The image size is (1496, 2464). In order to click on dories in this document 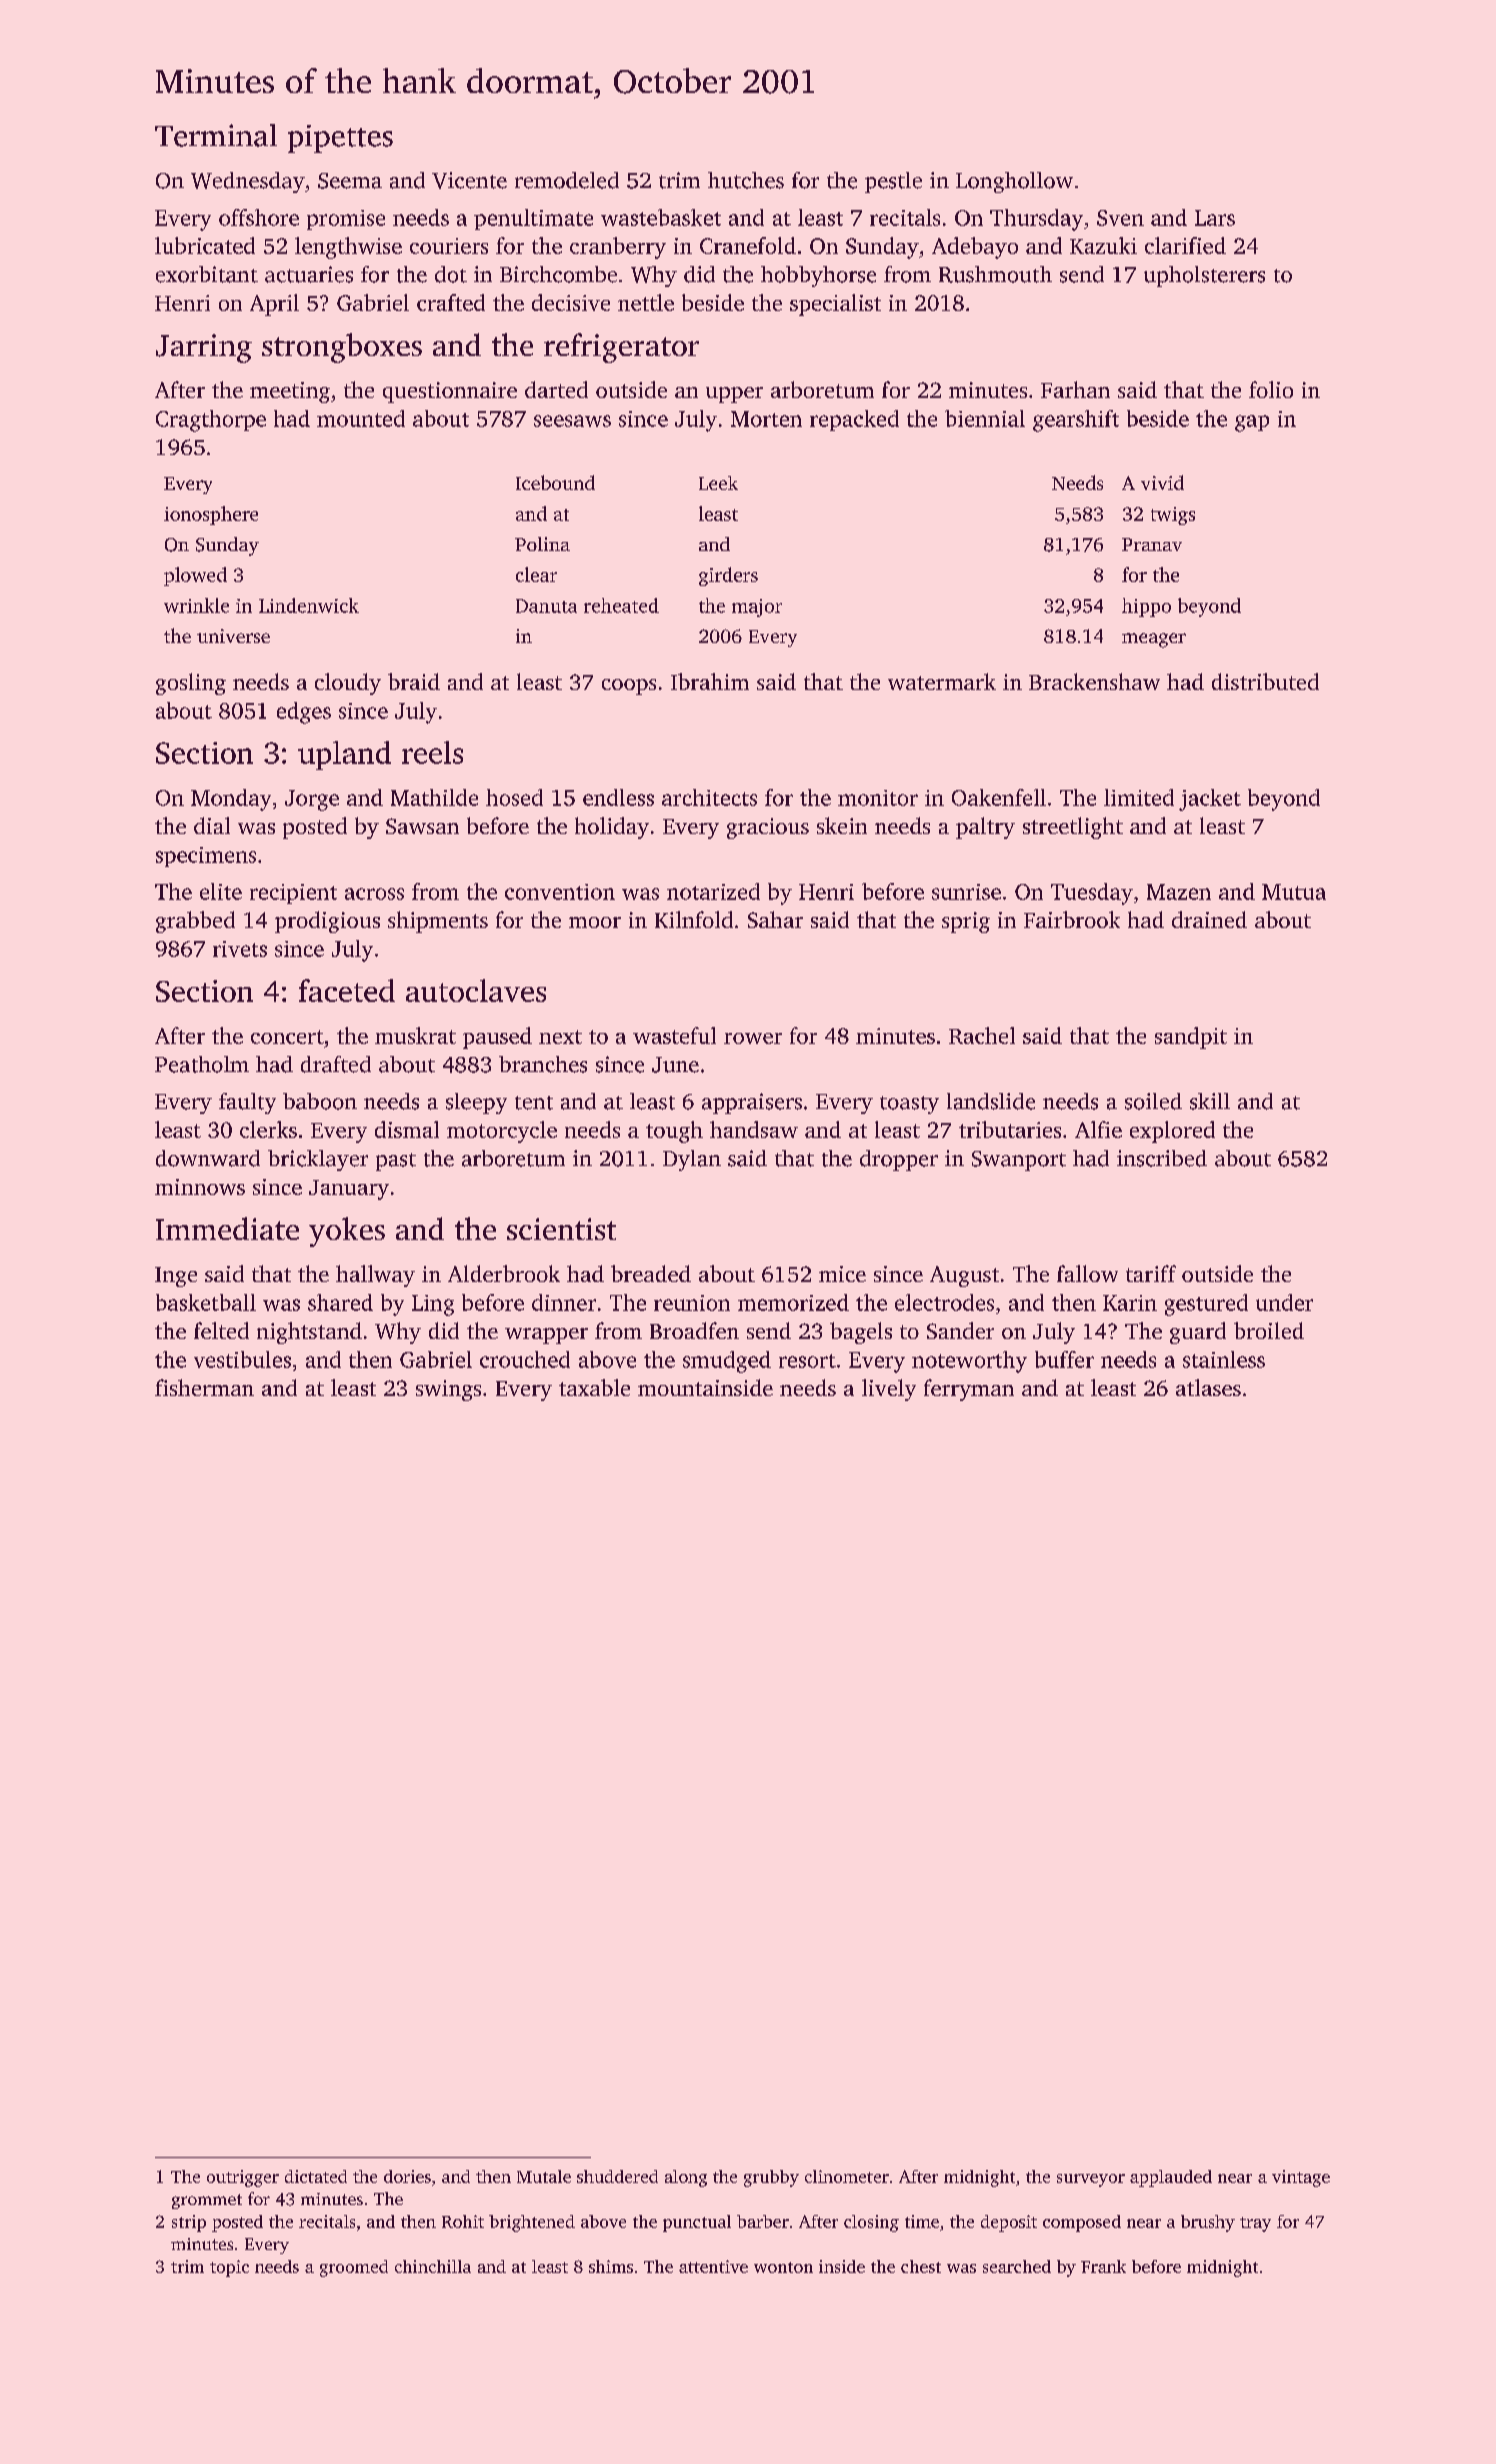, I will do `click(407, 2176)`.
